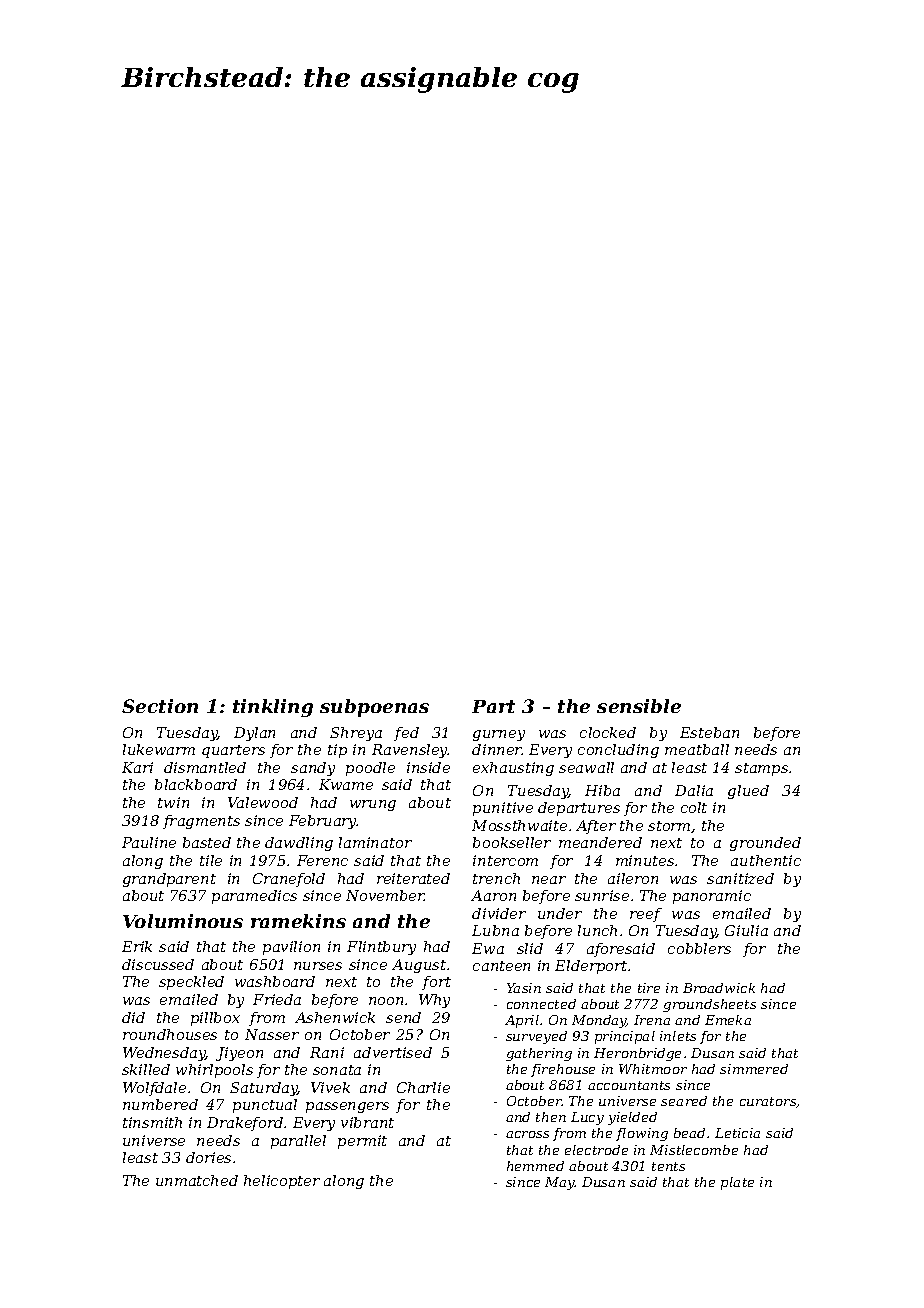 This image has width=924, height=1308. Describe the element at coordinates (560, 1183) in the image. I see `May` at that location.
